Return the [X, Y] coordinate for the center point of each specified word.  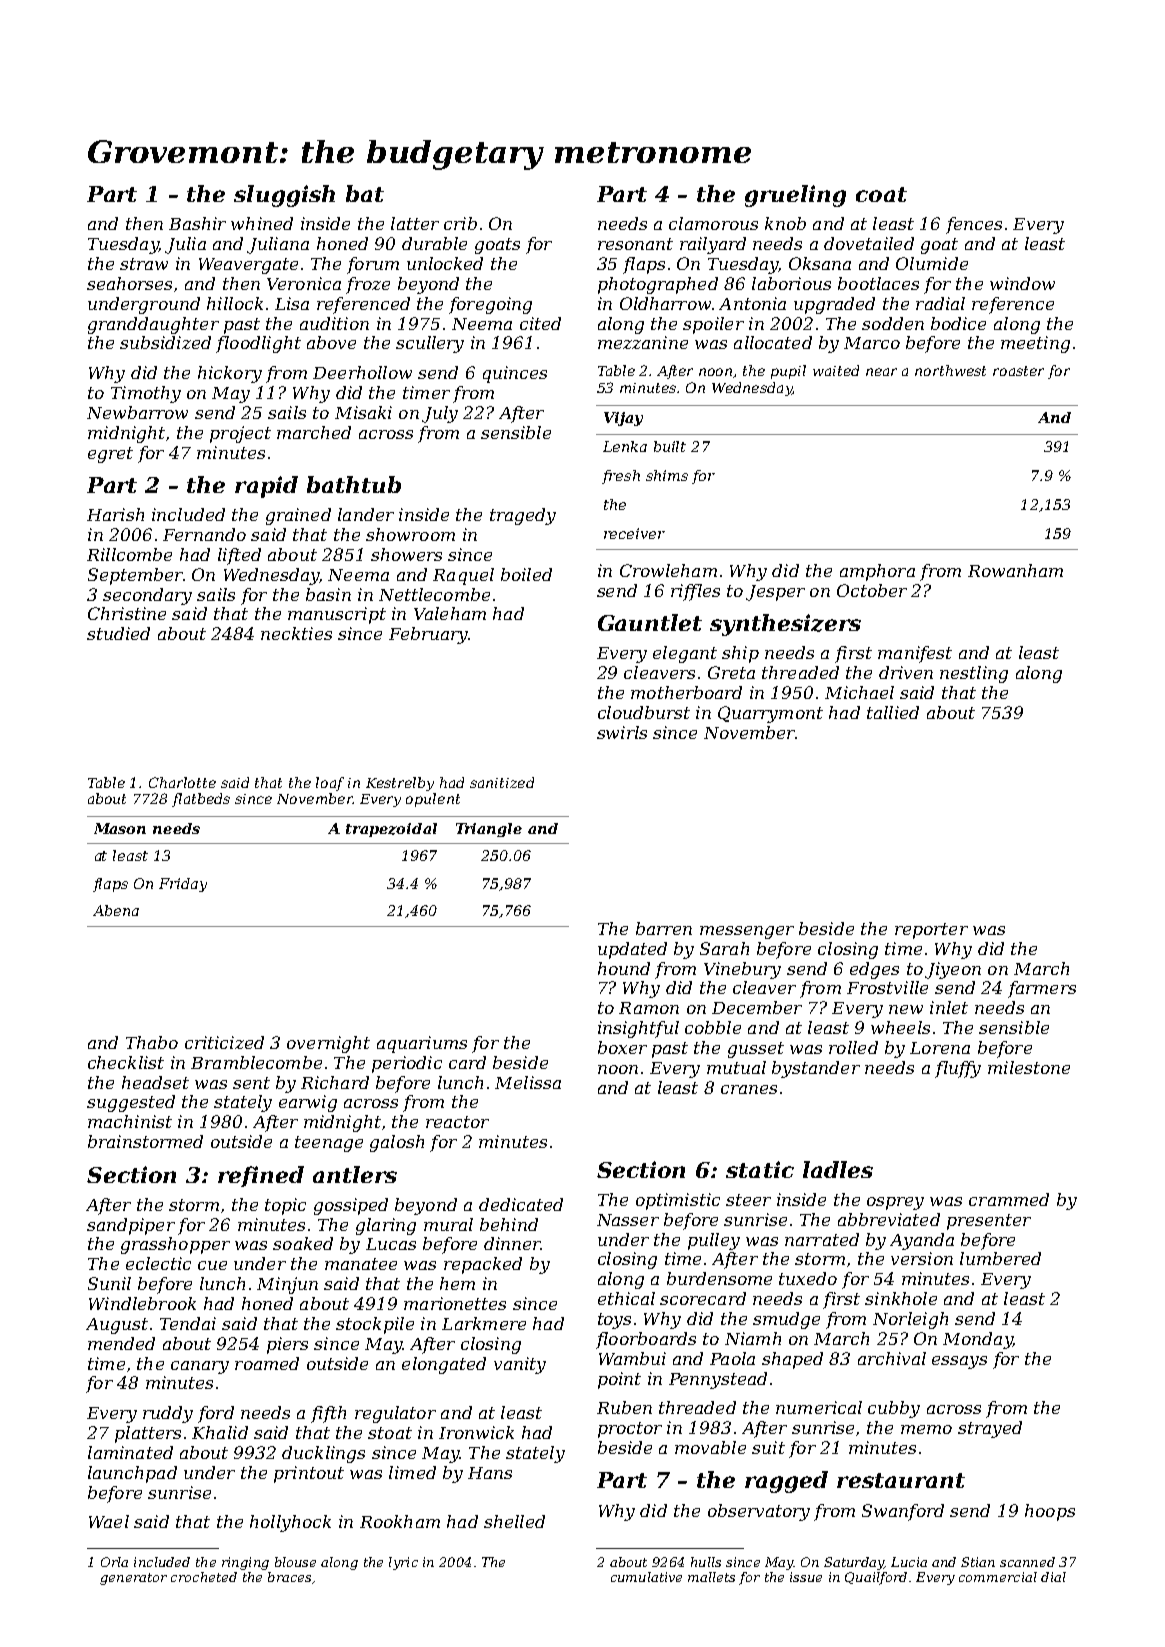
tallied [893, 712]
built [670, 446]
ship [740, 654]
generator [133, 1579]
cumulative [646, 1577]
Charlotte [182, 782]
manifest [915, 654]
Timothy [146, 394]
